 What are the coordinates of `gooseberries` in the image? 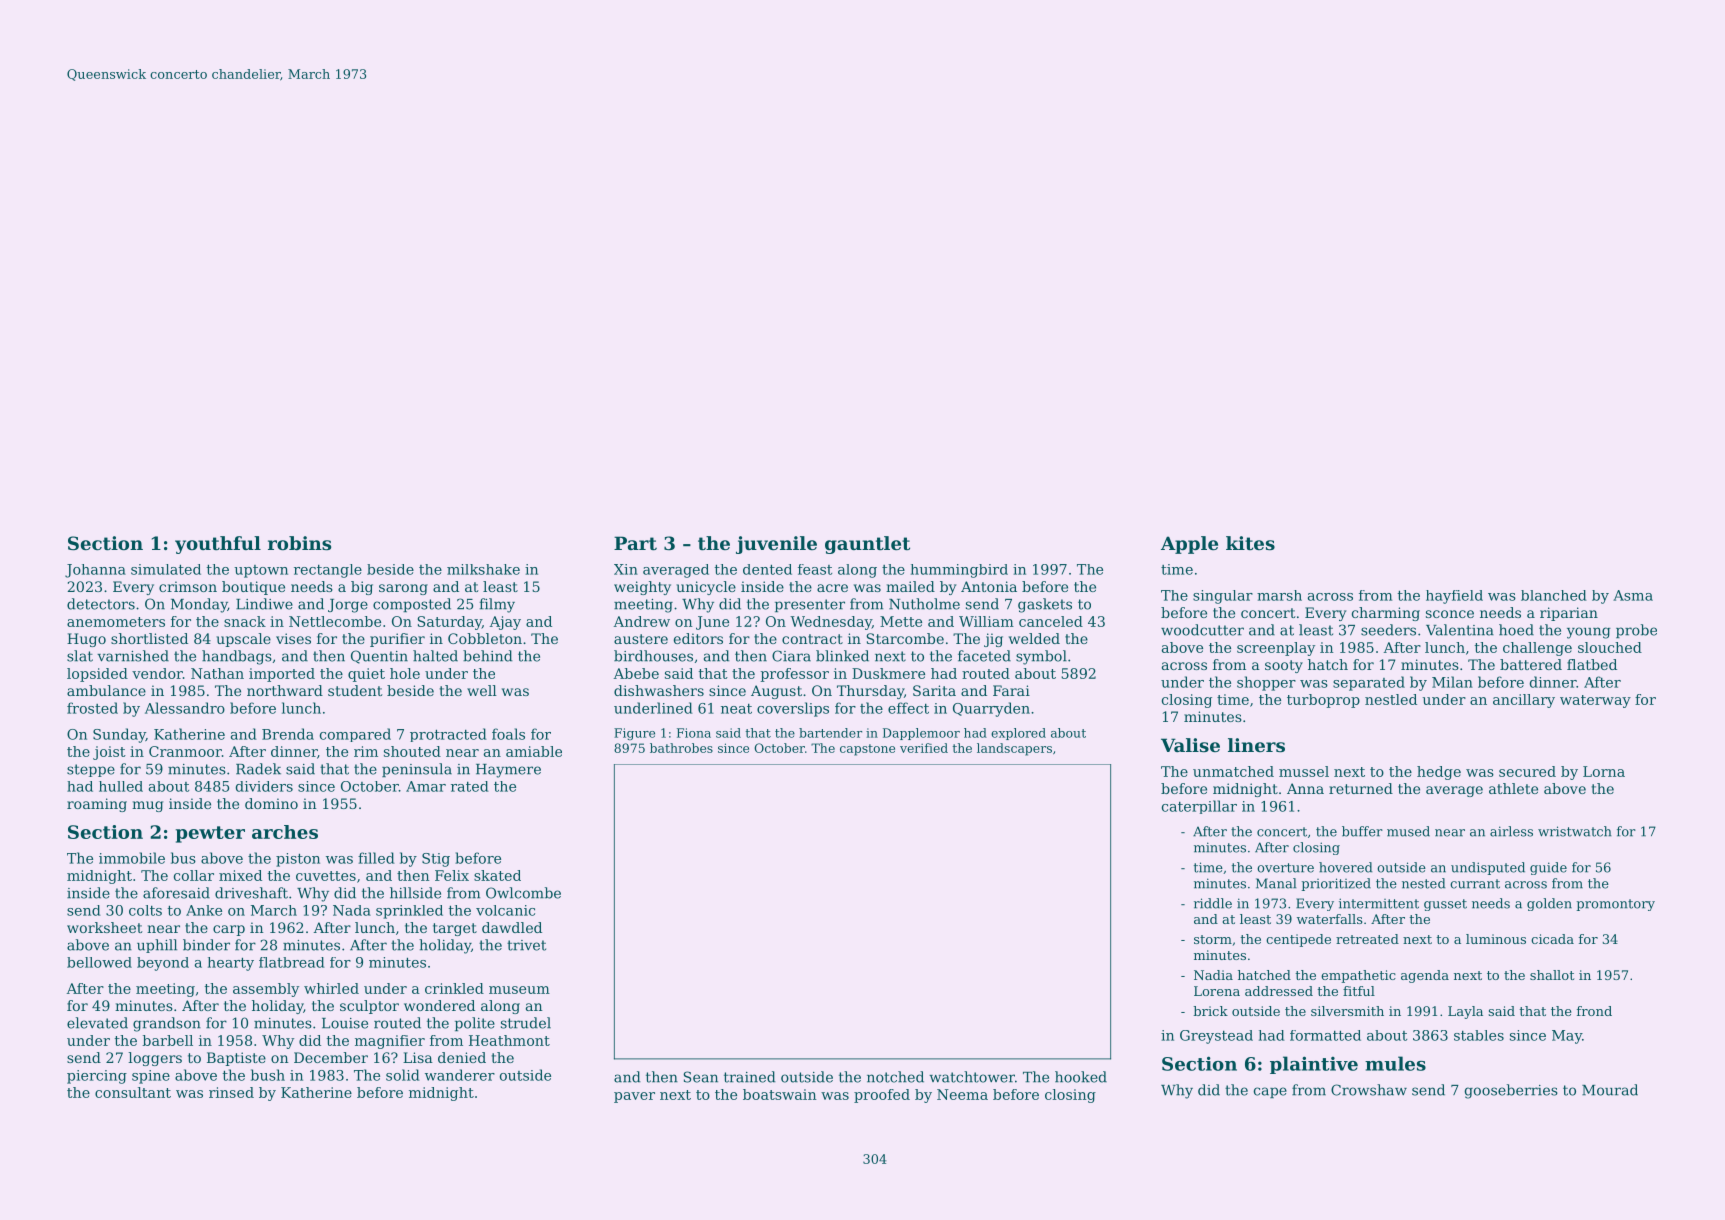 It's located at (1511, 1091).
